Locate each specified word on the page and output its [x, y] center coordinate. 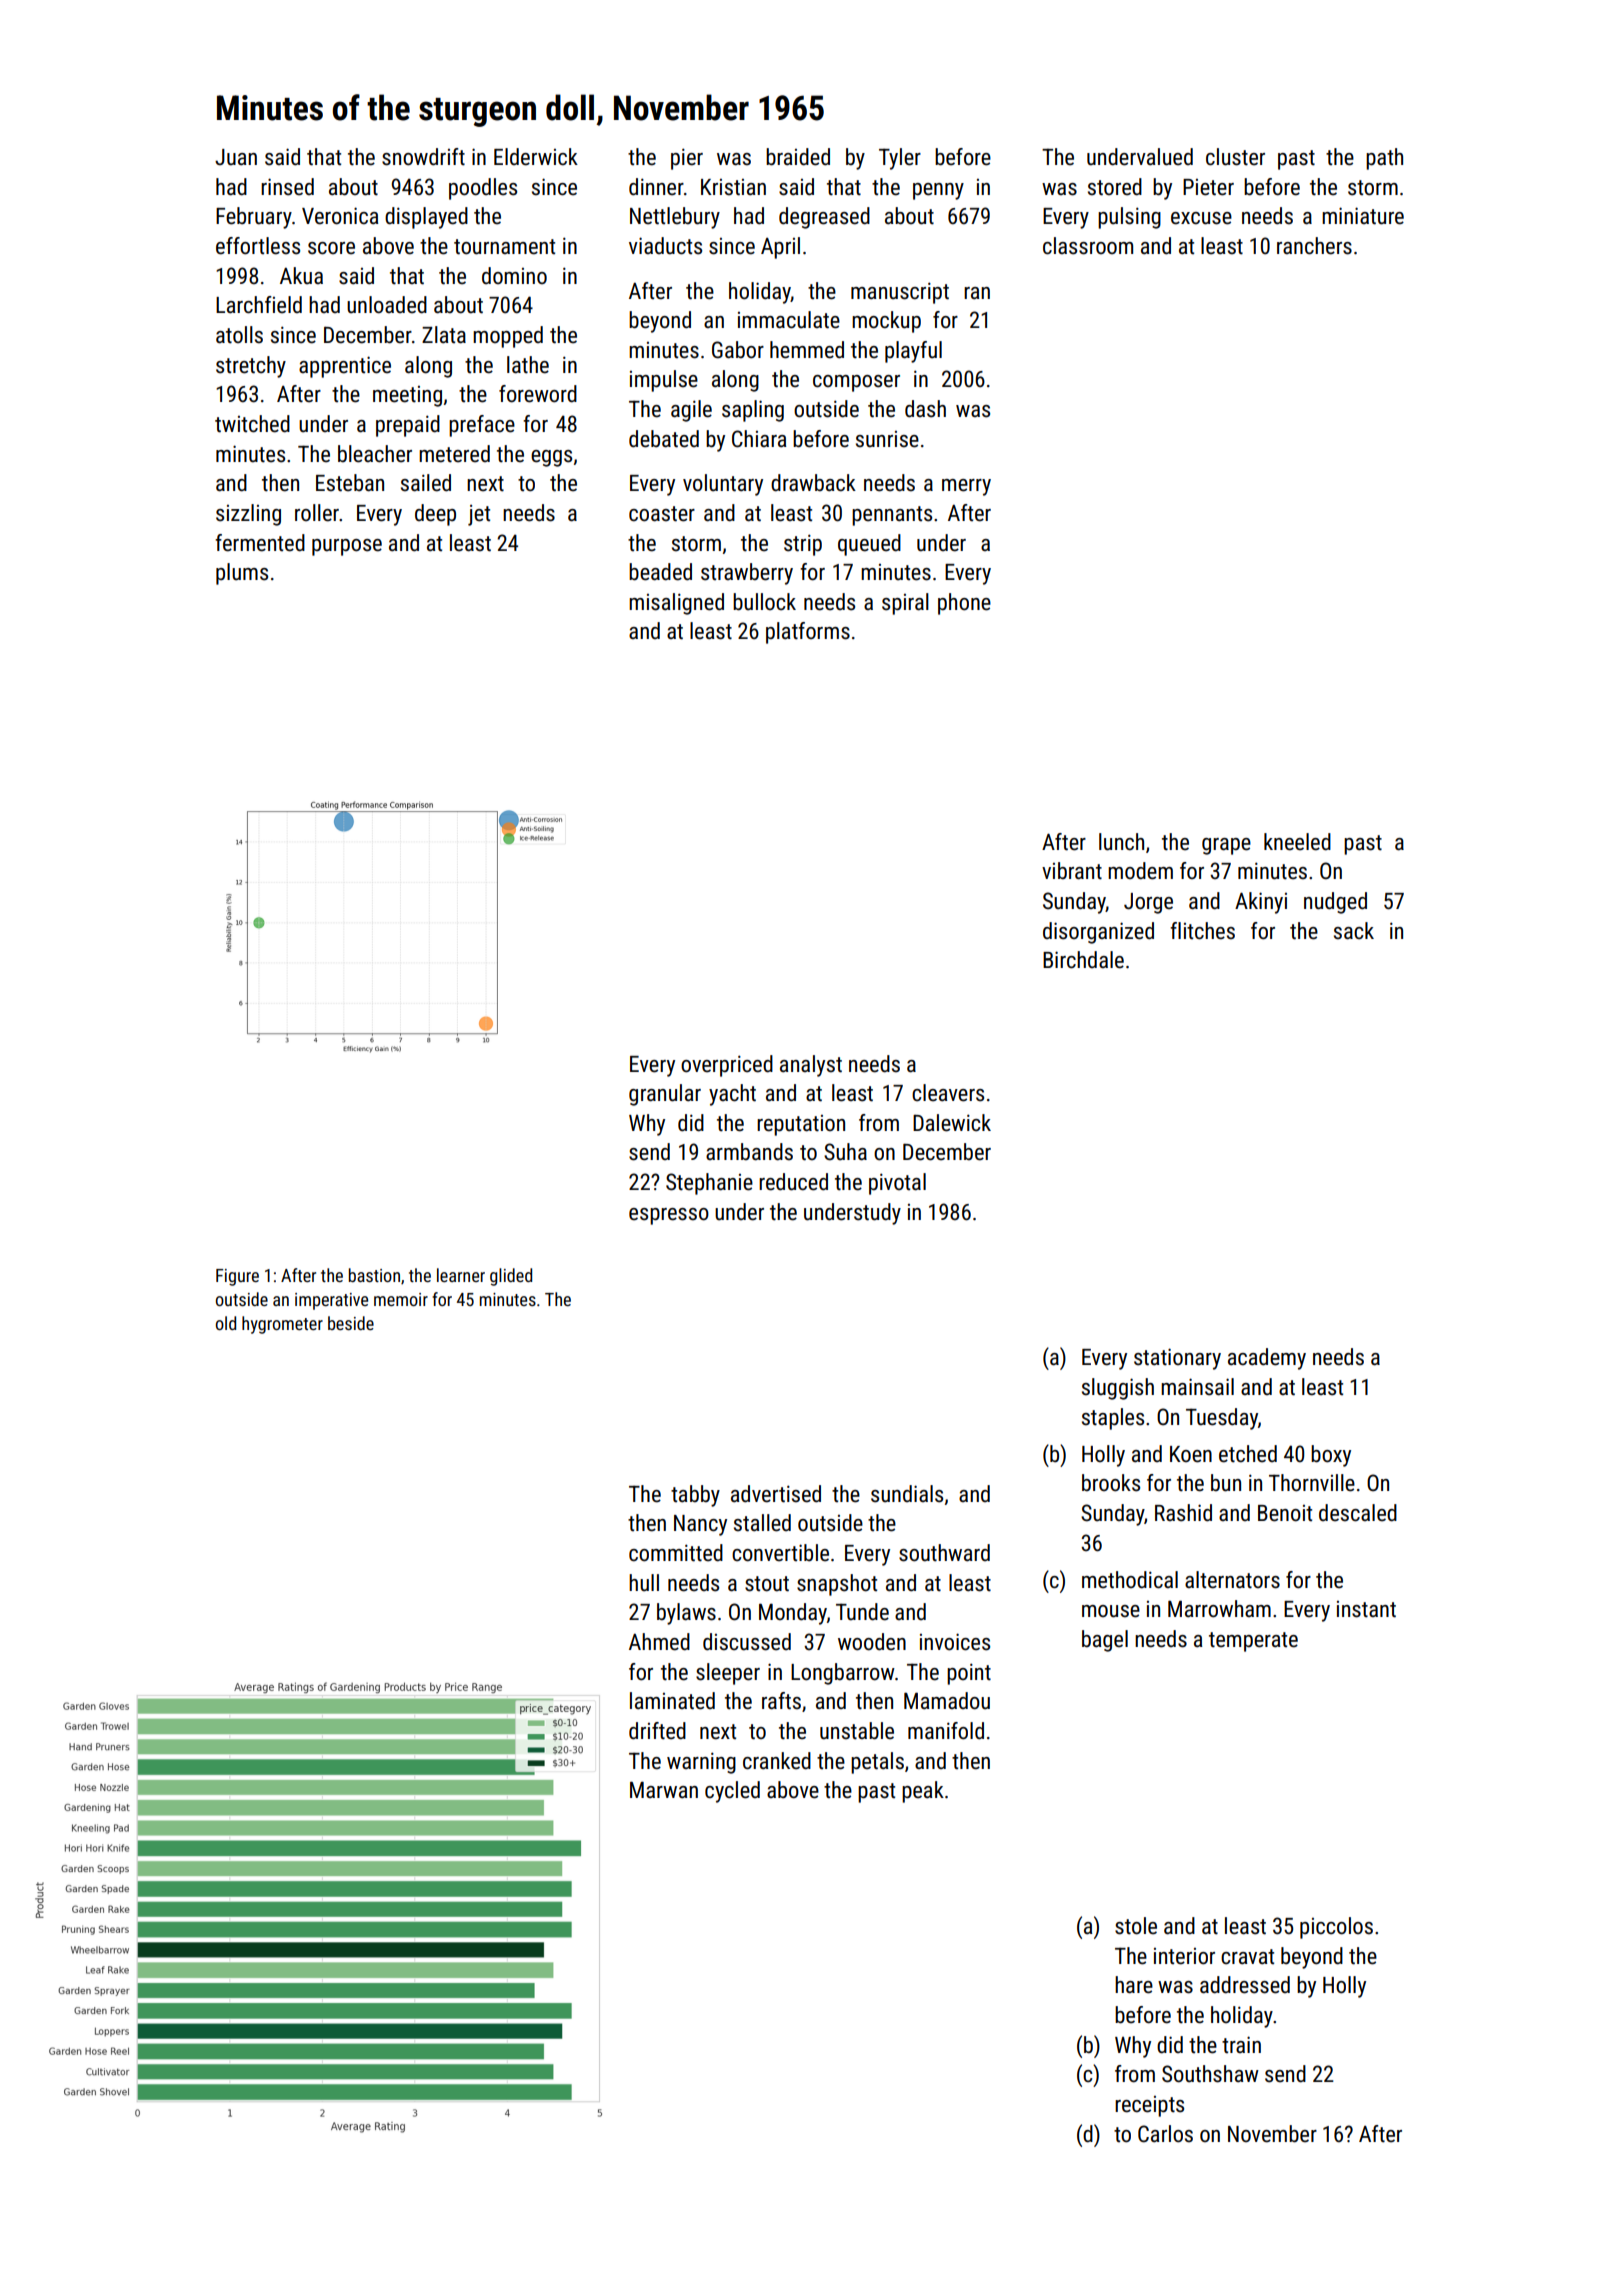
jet [479, 515]
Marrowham [1219, 1609]
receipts [1149, 2106]
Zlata [444, 335]
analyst [811, 1066]
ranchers [1314, 246]
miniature [1363, 216]
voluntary [723, 485]
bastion [374, 1275]
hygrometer [282, 1325]
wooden [872, 1642]
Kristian [733, 187]
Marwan [664, 1790]
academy [1267, 1359]
